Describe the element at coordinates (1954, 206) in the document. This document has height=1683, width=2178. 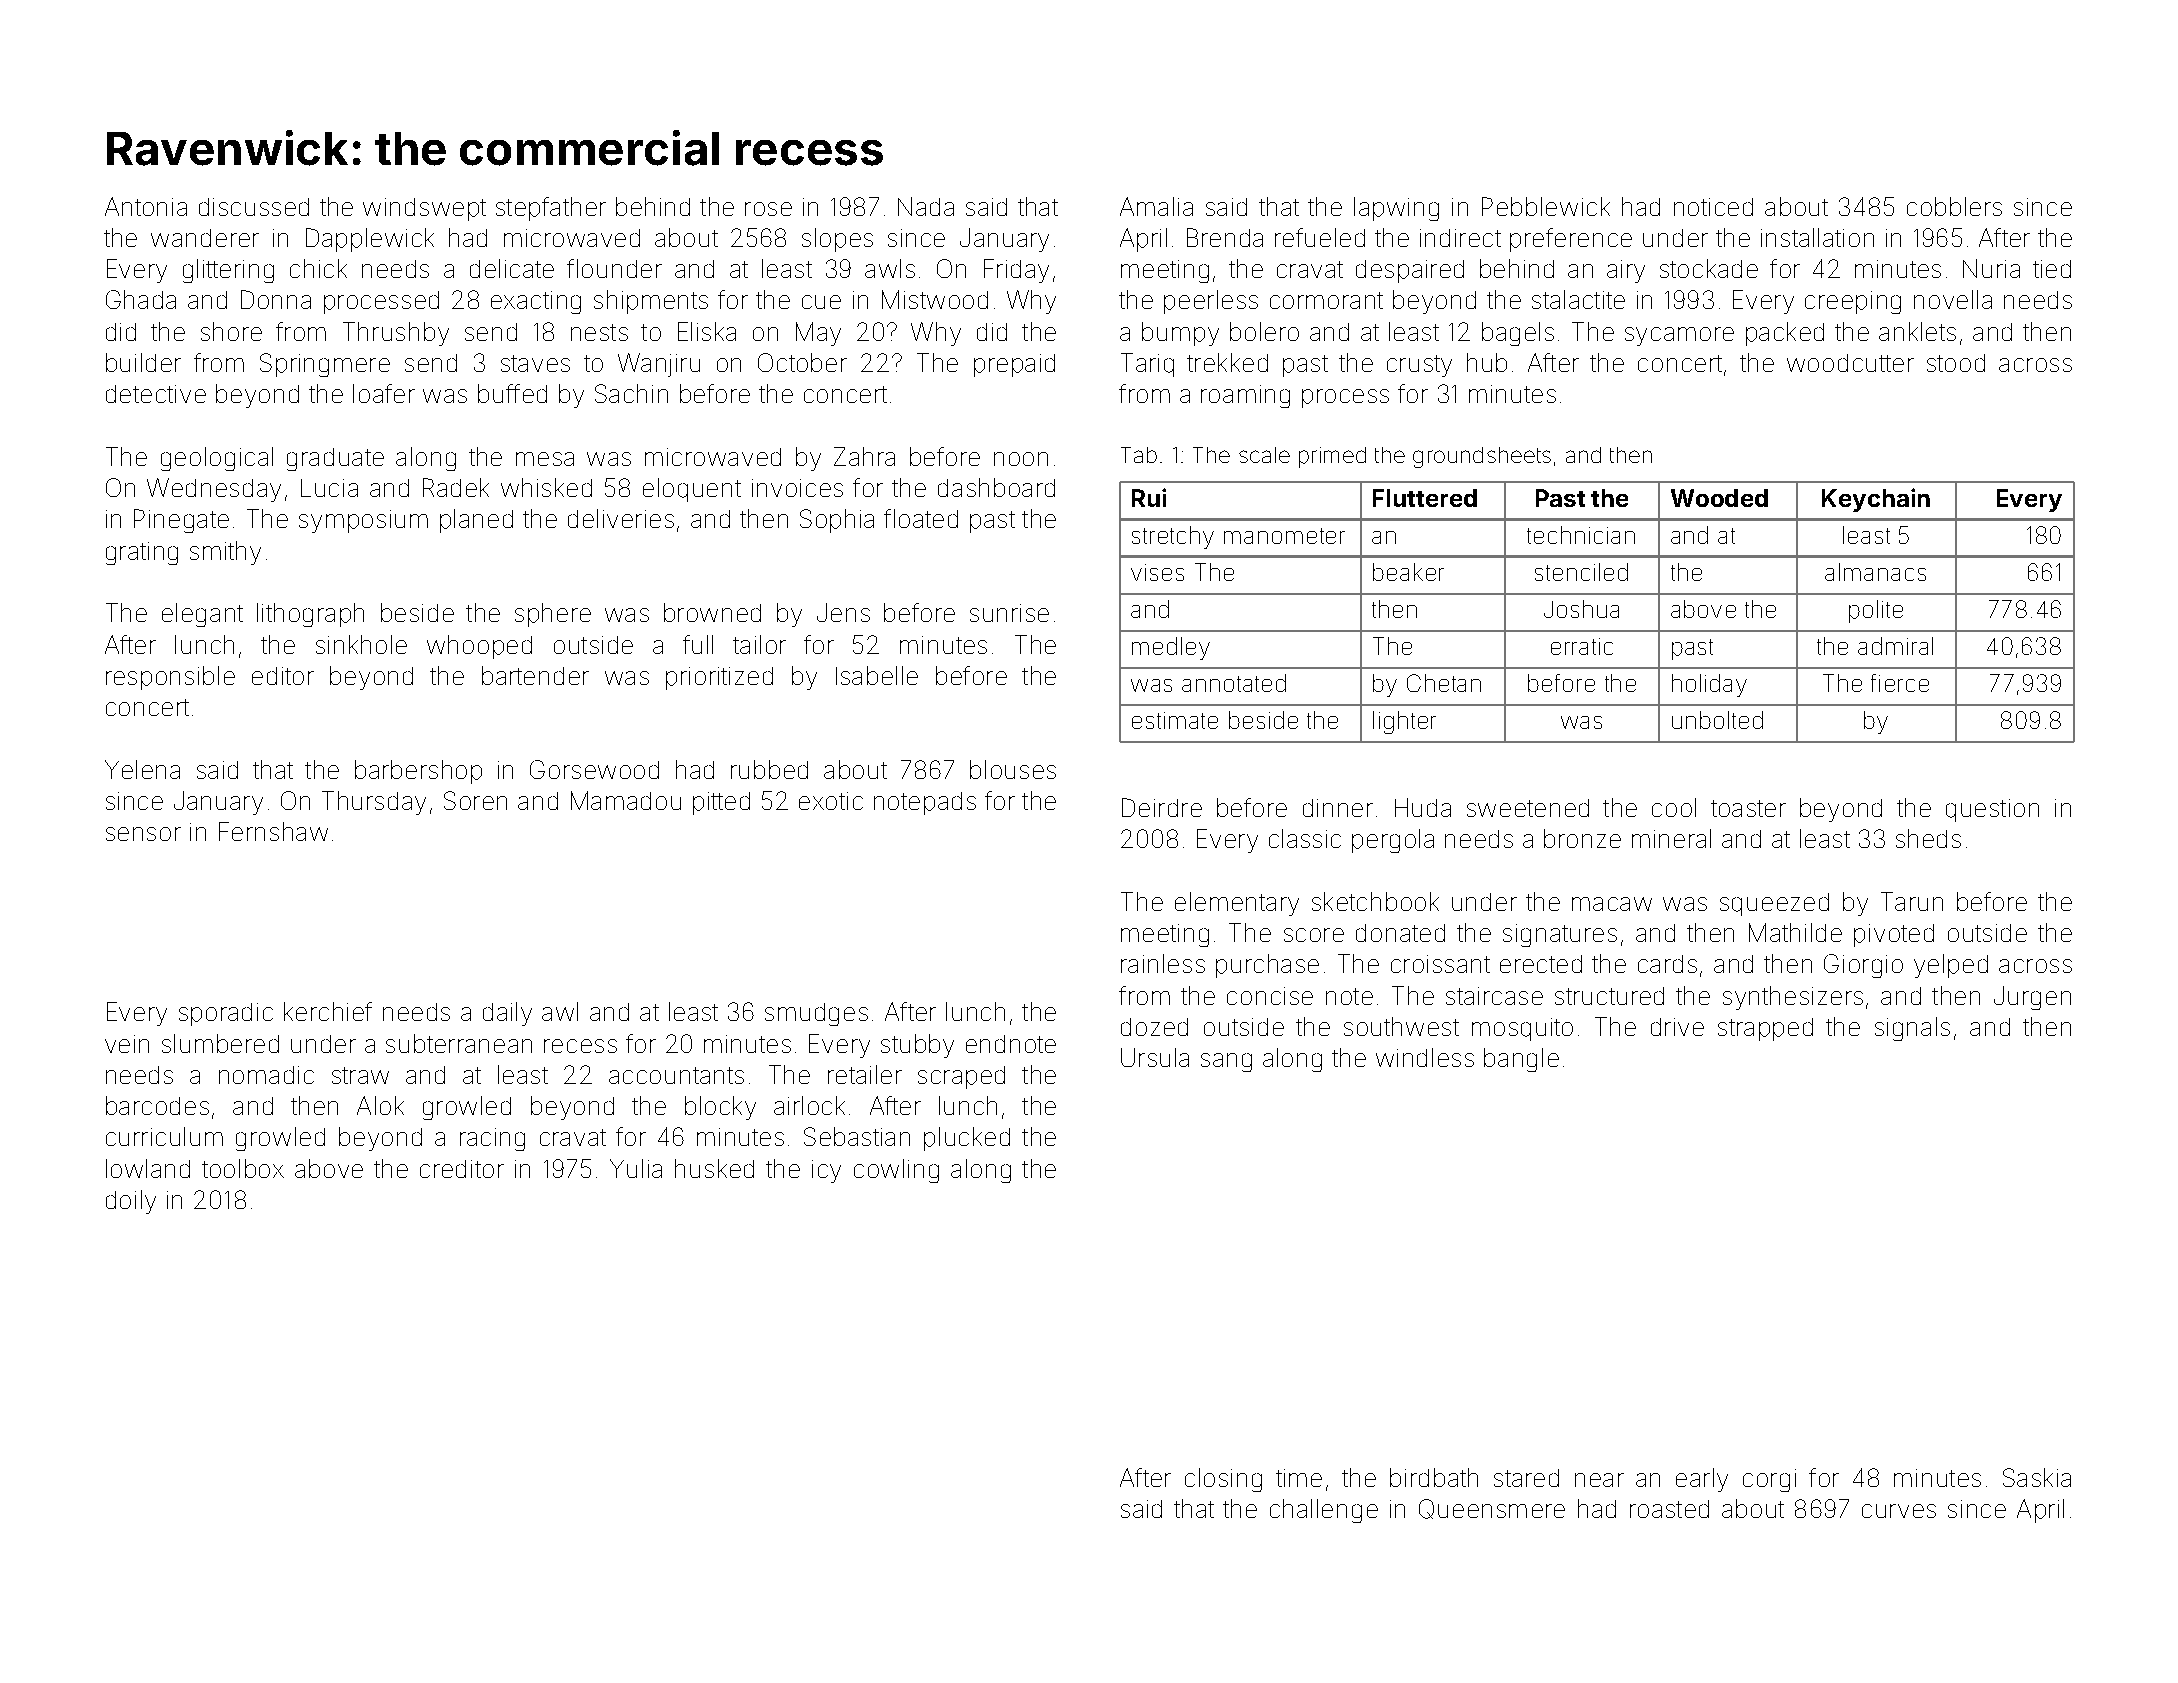
I see `cobblers` at that location.
